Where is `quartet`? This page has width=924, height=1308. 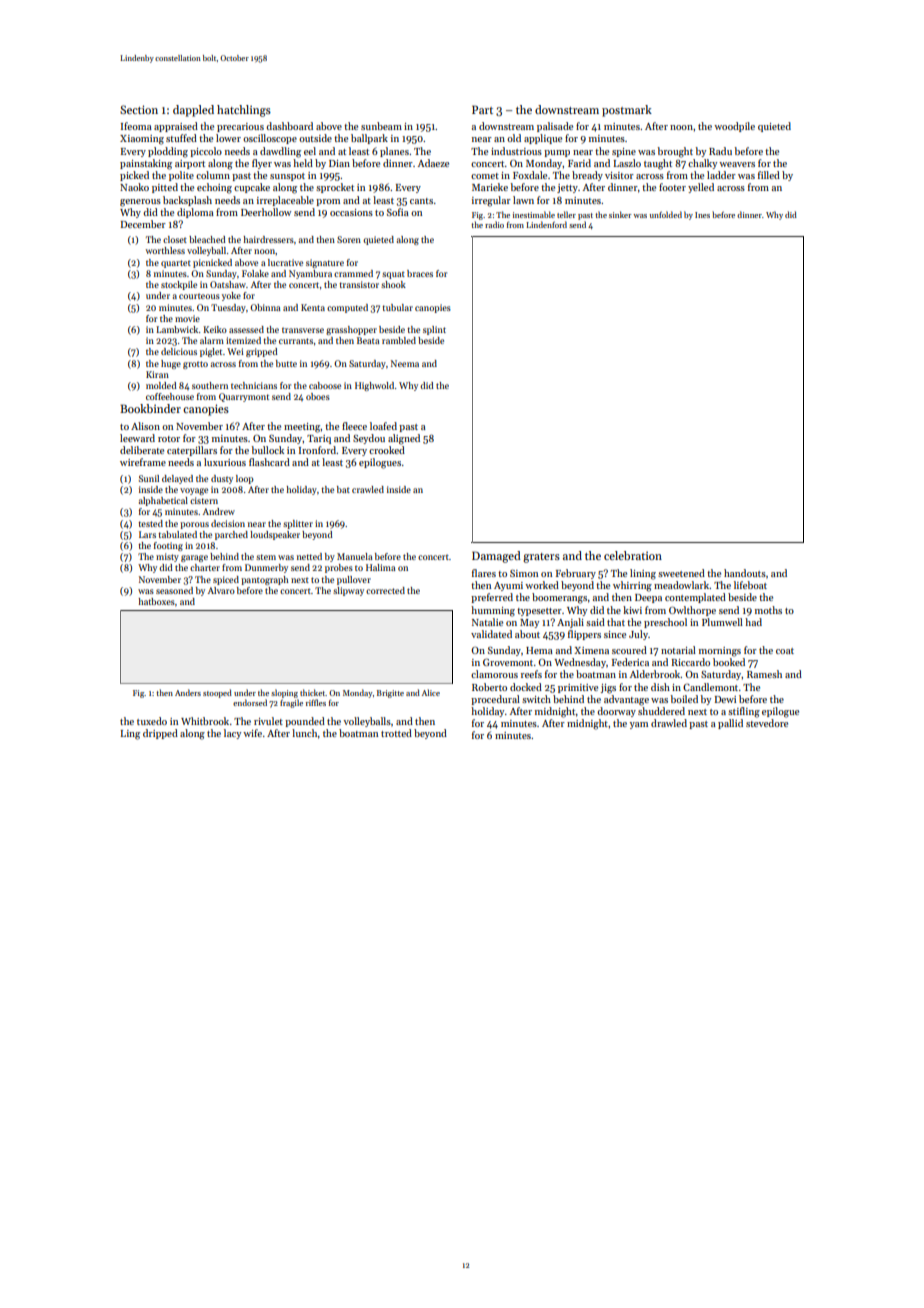 quartet is located at coordinates (176, 264).
